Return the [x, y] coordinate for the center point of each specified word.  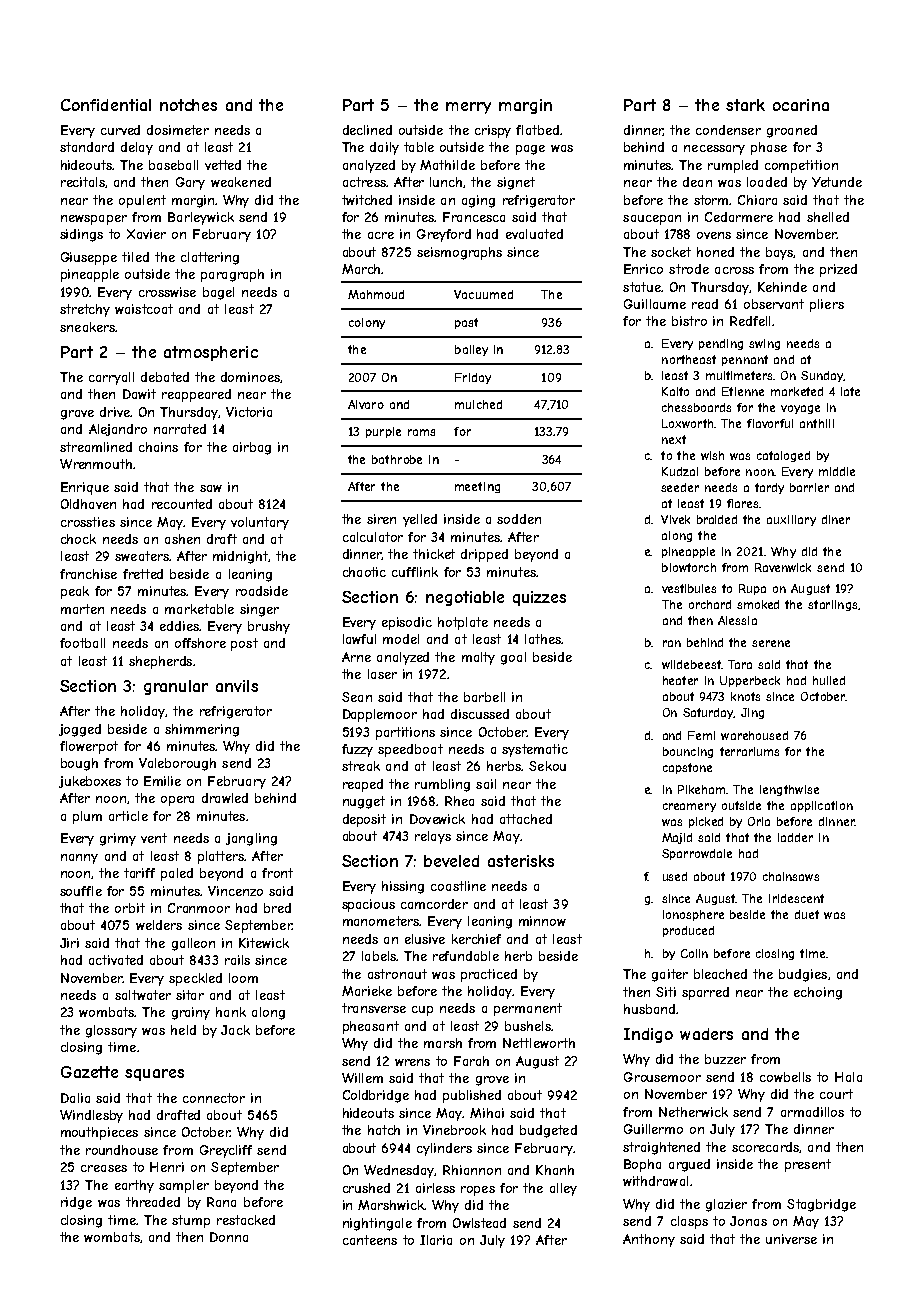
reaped [363, 785]
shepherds [160, 662]
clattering [210, 258]
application [822, 806]
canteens [370, 1240]
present [808, 1165]
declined [367, 130]
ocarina [801, 105]
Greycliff [226, 1151]
